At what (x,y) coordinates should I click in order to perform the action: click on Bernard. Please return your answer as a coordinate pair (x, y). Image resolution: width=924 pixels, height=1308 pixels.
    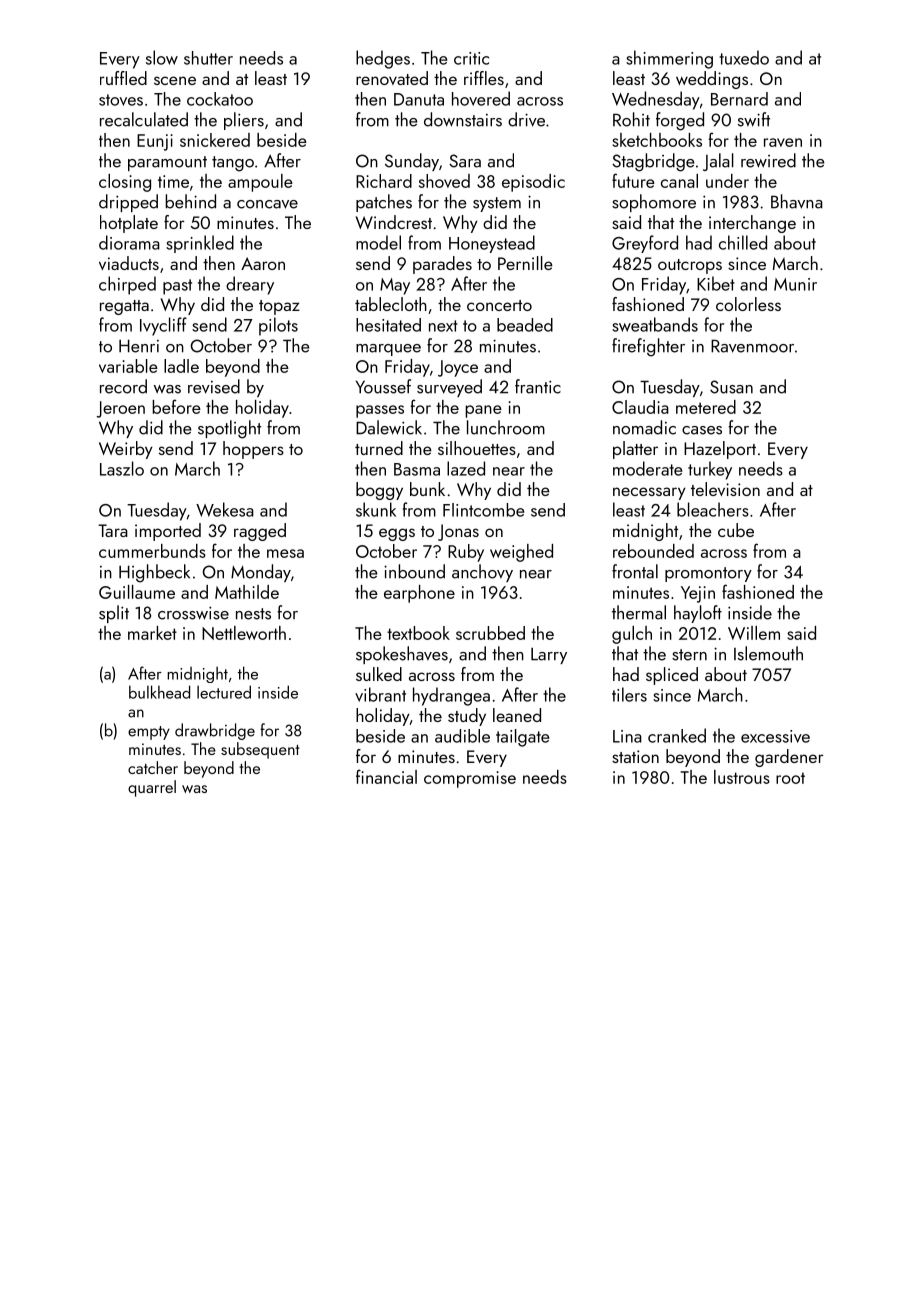
    Looking at the image, I should click on (739, 99).
